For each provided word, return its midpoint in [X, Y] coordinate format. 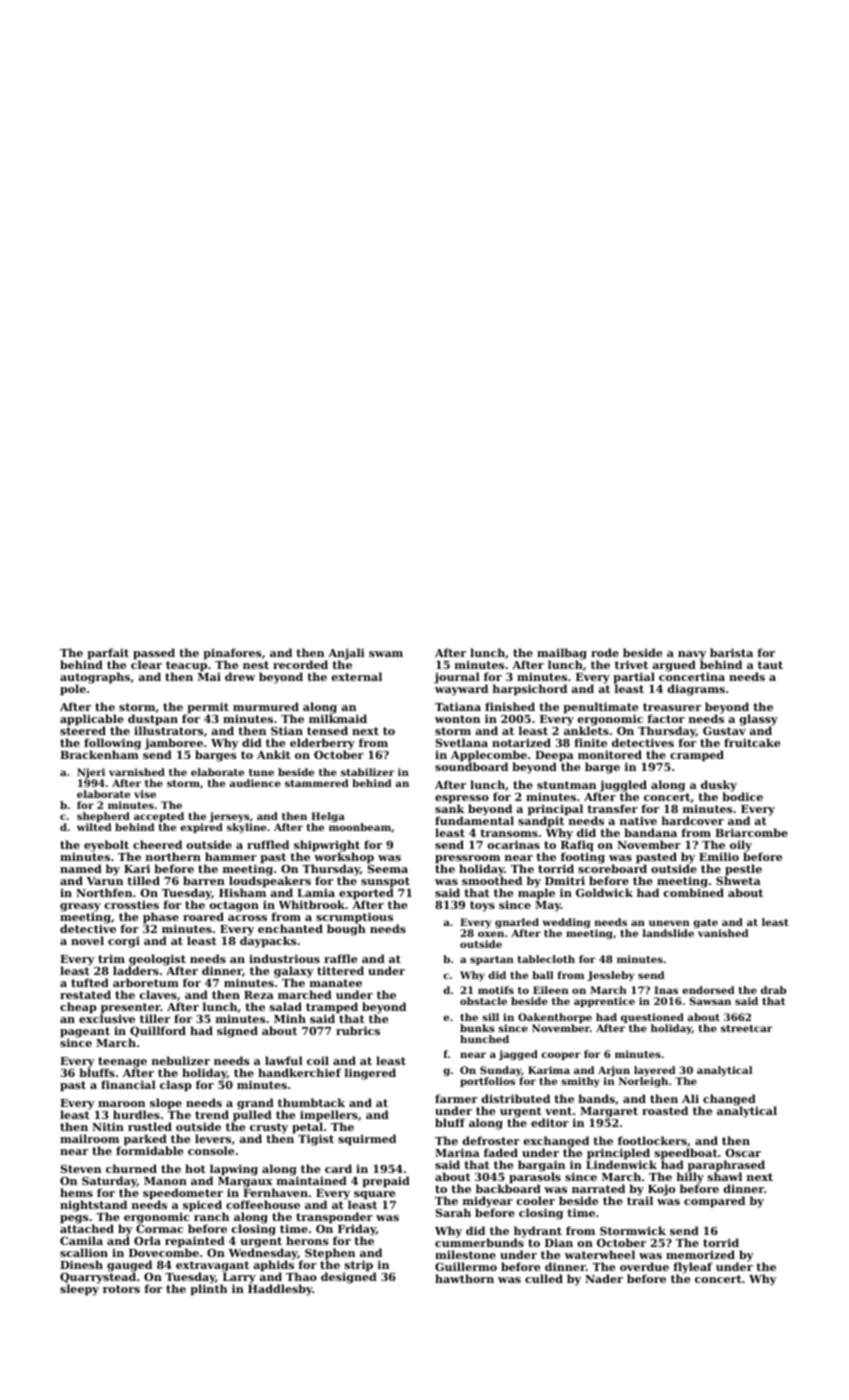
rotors [121, 1289]
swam [386, 654]
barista [731, 652]
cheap [78, 1008]
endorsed [708, 990]
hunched [484, 1039]
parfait [108, 654]
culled [544, 1278]
